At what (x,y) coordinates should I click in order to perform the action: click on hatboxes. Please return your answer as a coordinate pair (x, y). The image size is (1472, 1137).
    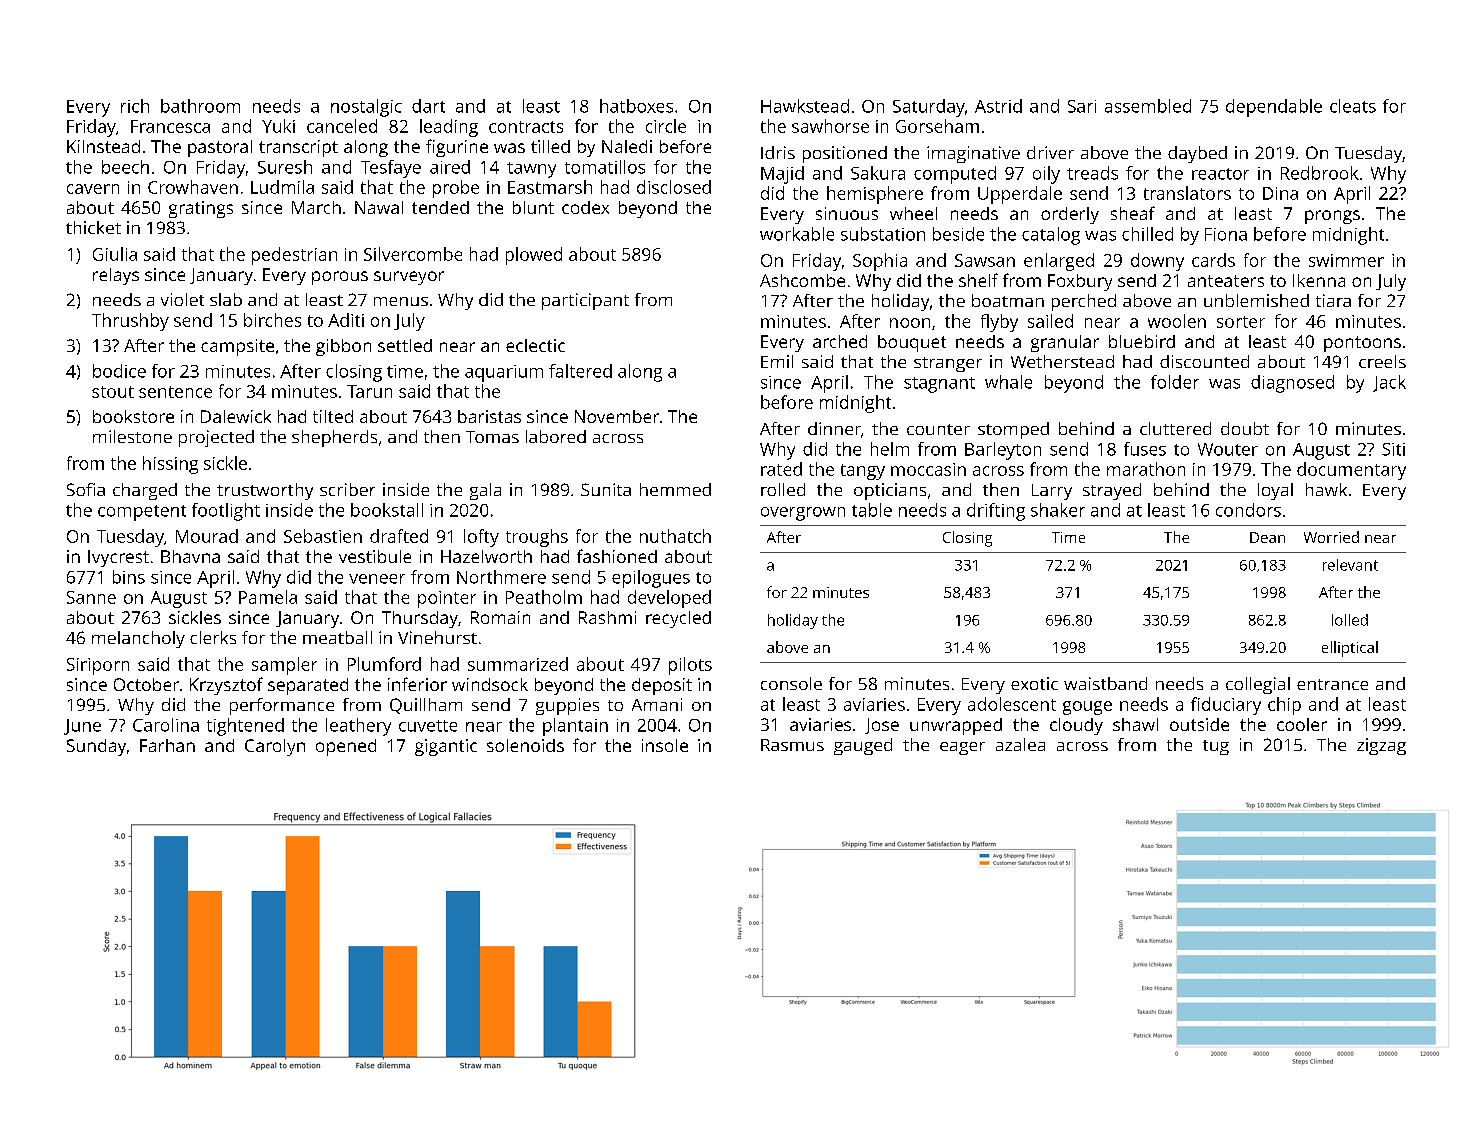
    Looking at the image, I should click on (636, 106).
